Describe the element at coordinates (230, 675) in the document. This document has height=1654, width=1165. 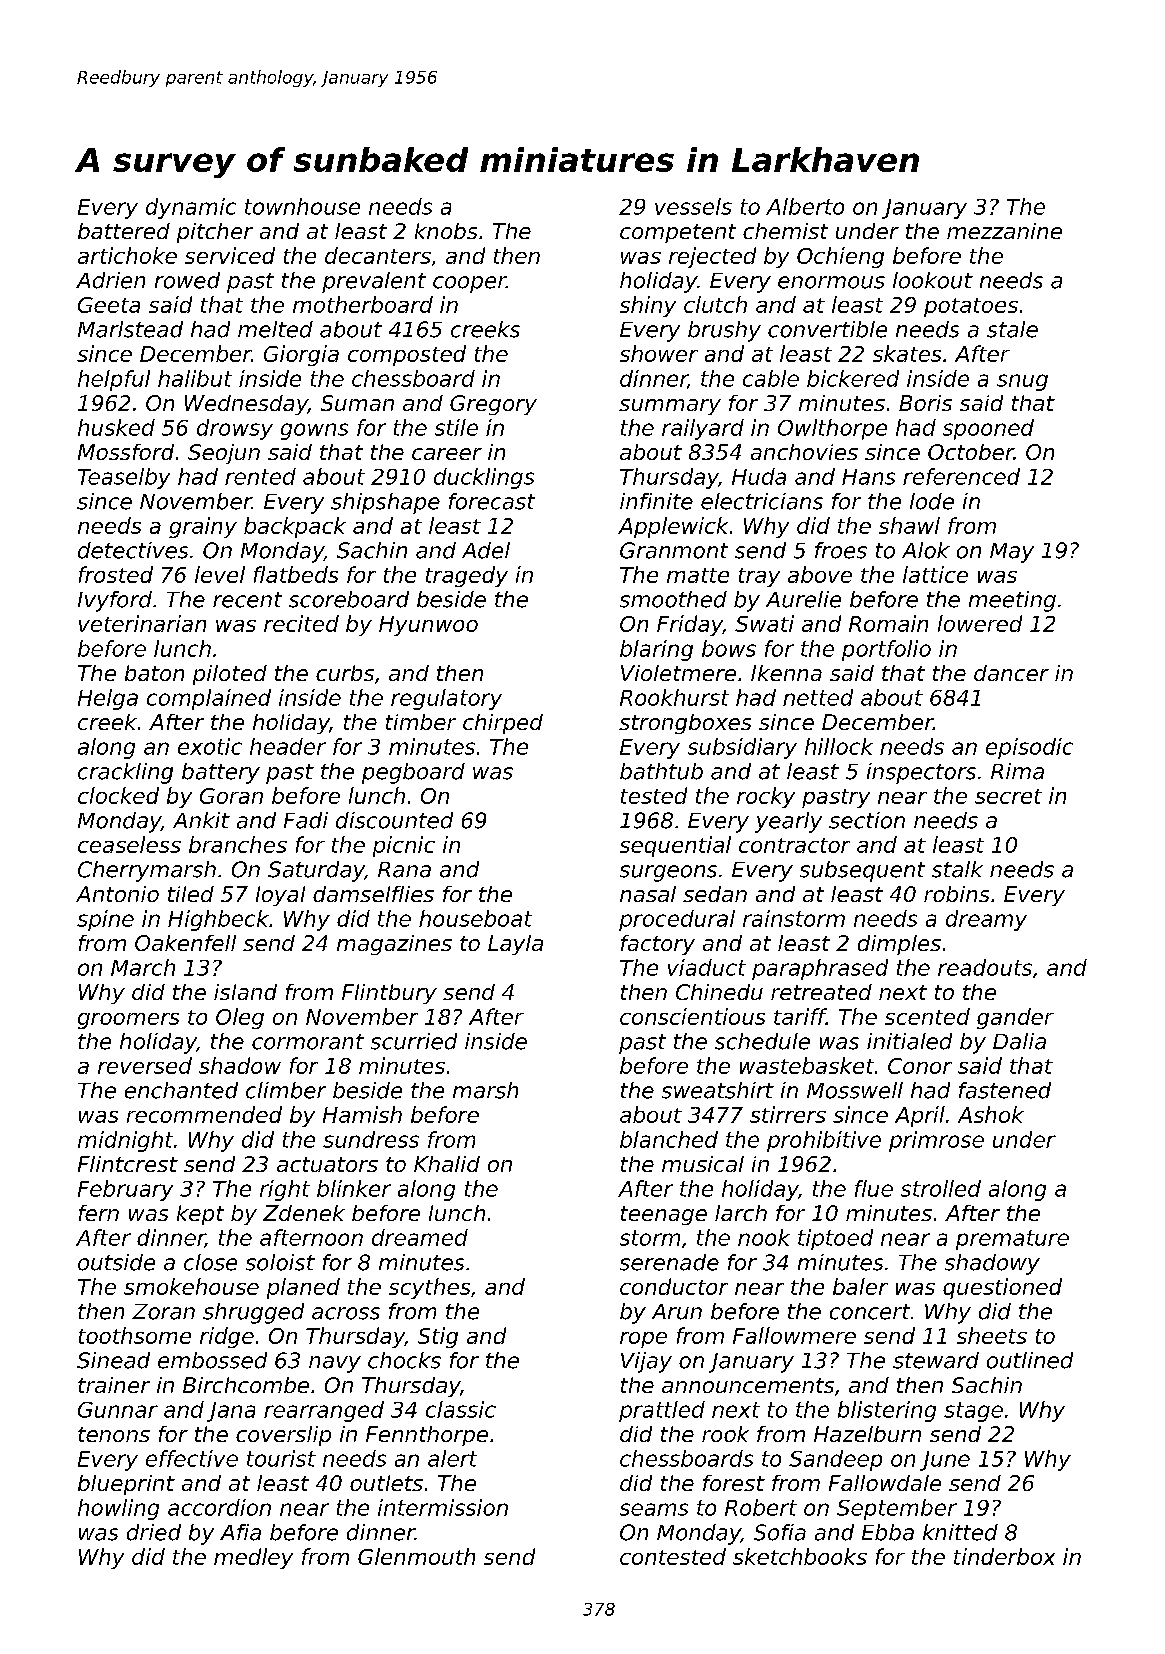
I see `piloted` at that location.
